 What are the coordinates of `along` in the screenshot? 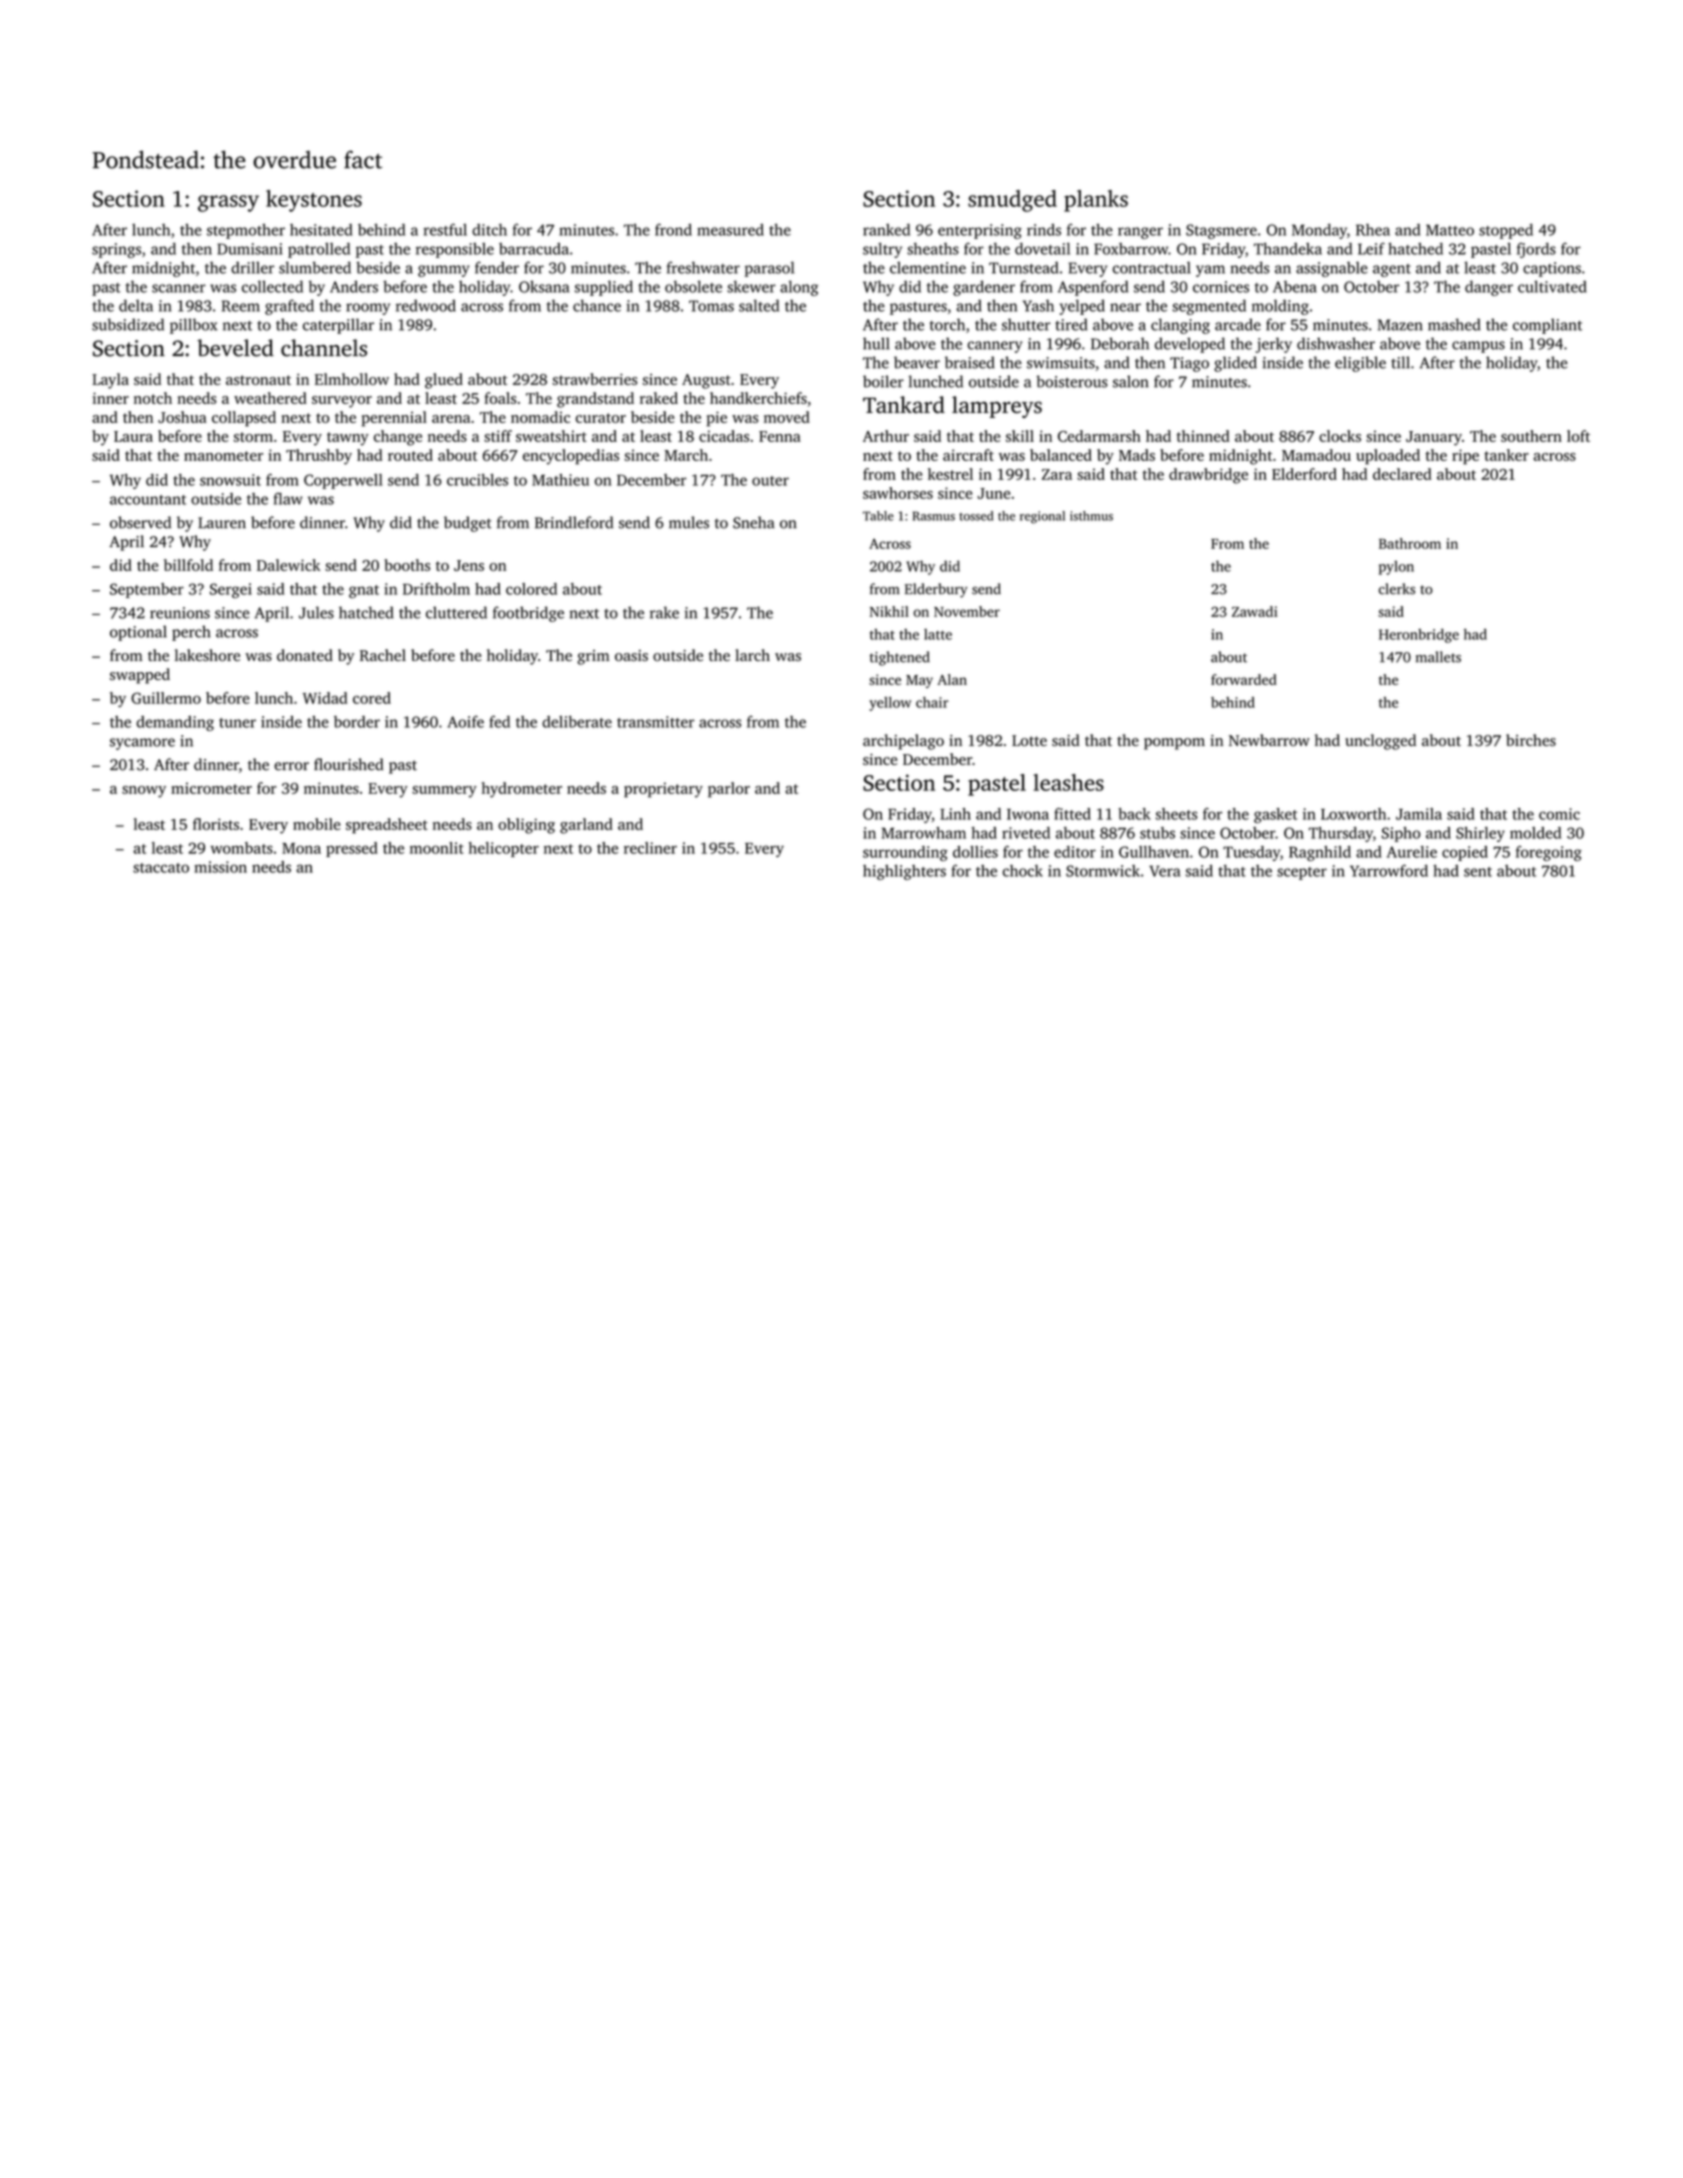 It's located at (799, 288).
